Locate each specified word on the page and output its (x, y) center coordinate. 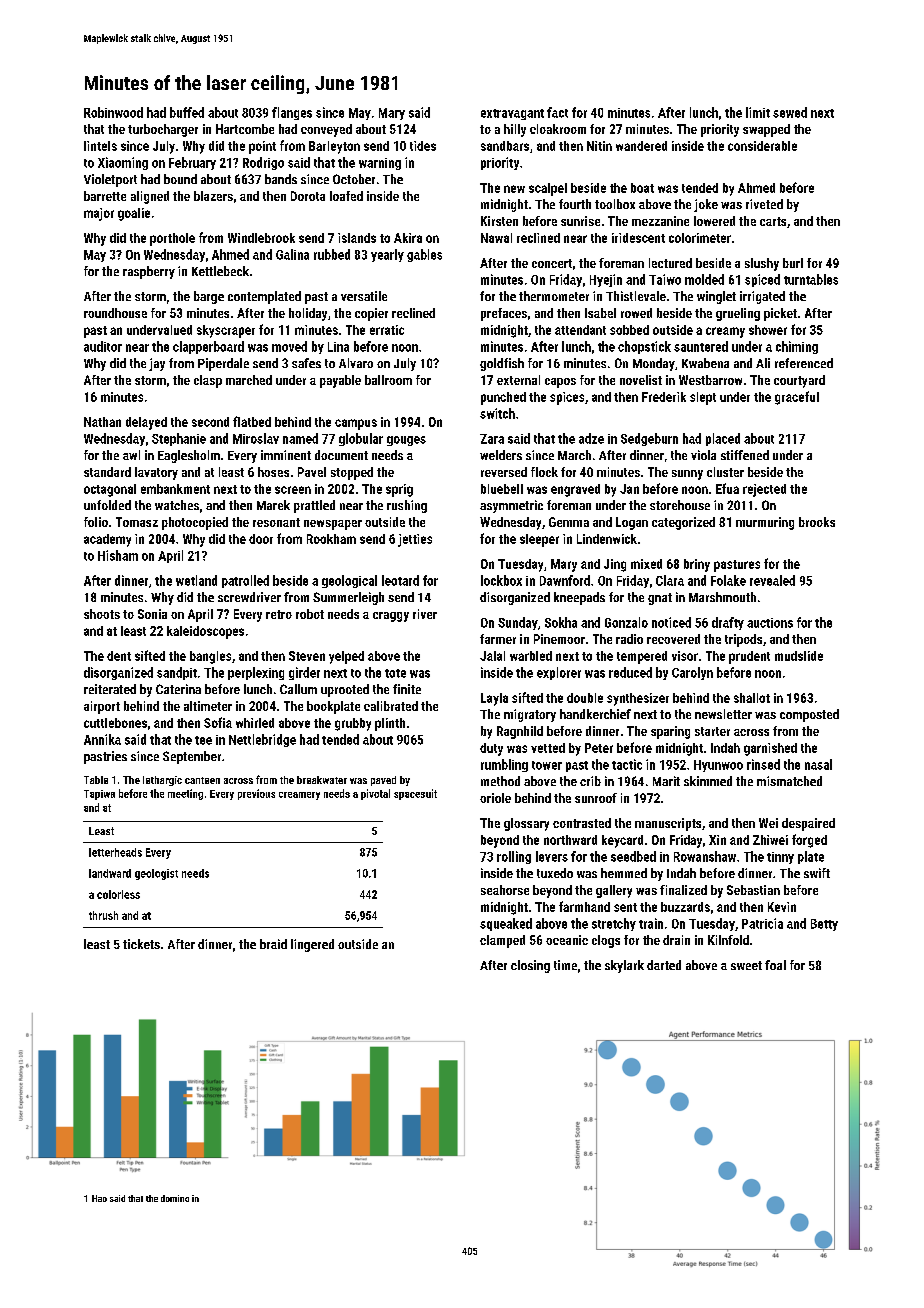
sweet (746, 965)
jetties (415, 540)
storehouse (680, 505)
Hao (99, 1198)
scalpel (548, 189)
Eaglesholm (189, 456)
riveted (764, 204)
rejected (764, 490)
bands (281, 179)
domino (175, 1198)
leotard (400, 580)
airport (102, 707)
